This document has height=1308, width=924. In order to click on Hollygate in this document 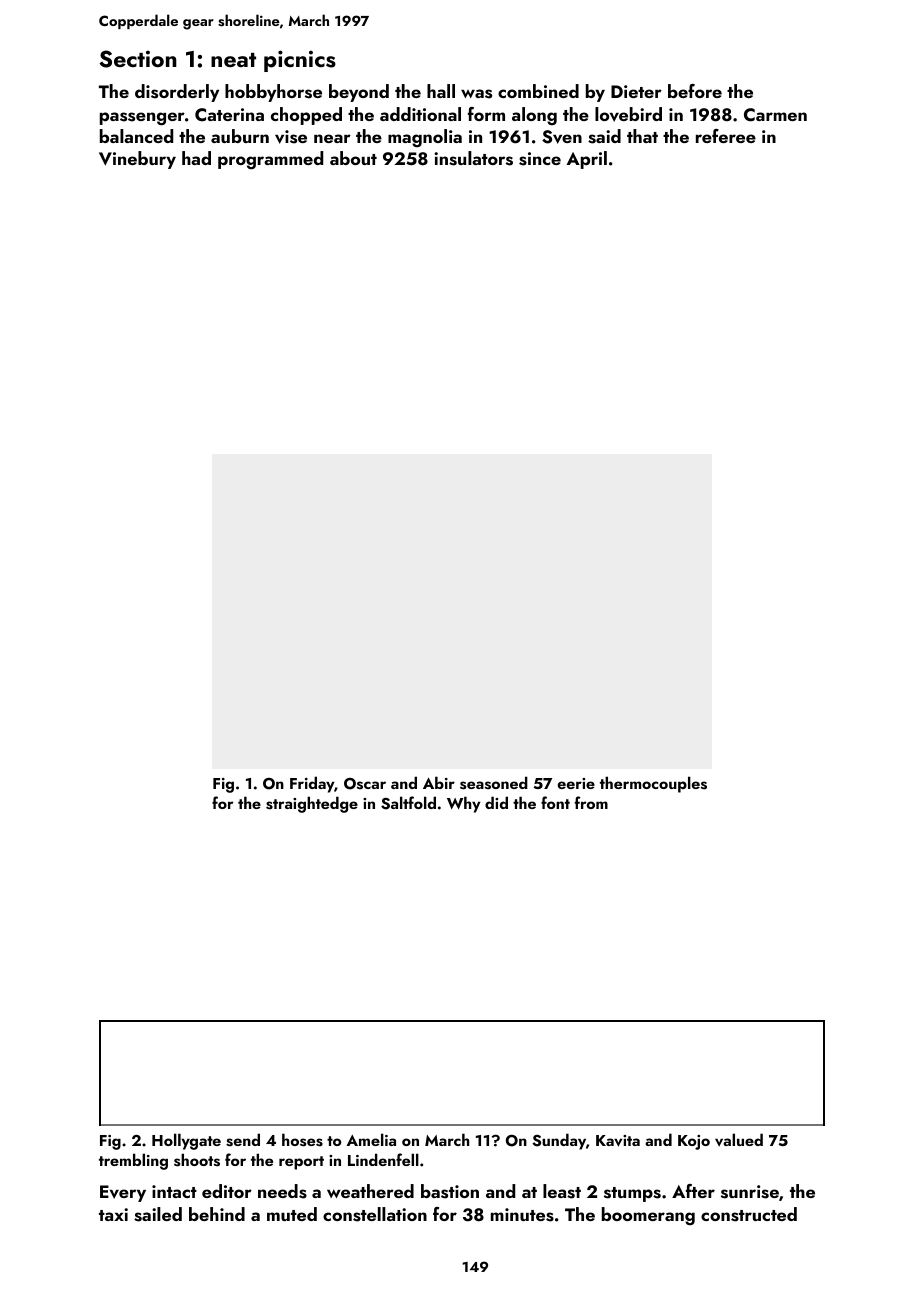, I will do `click(186, 1141)`.
